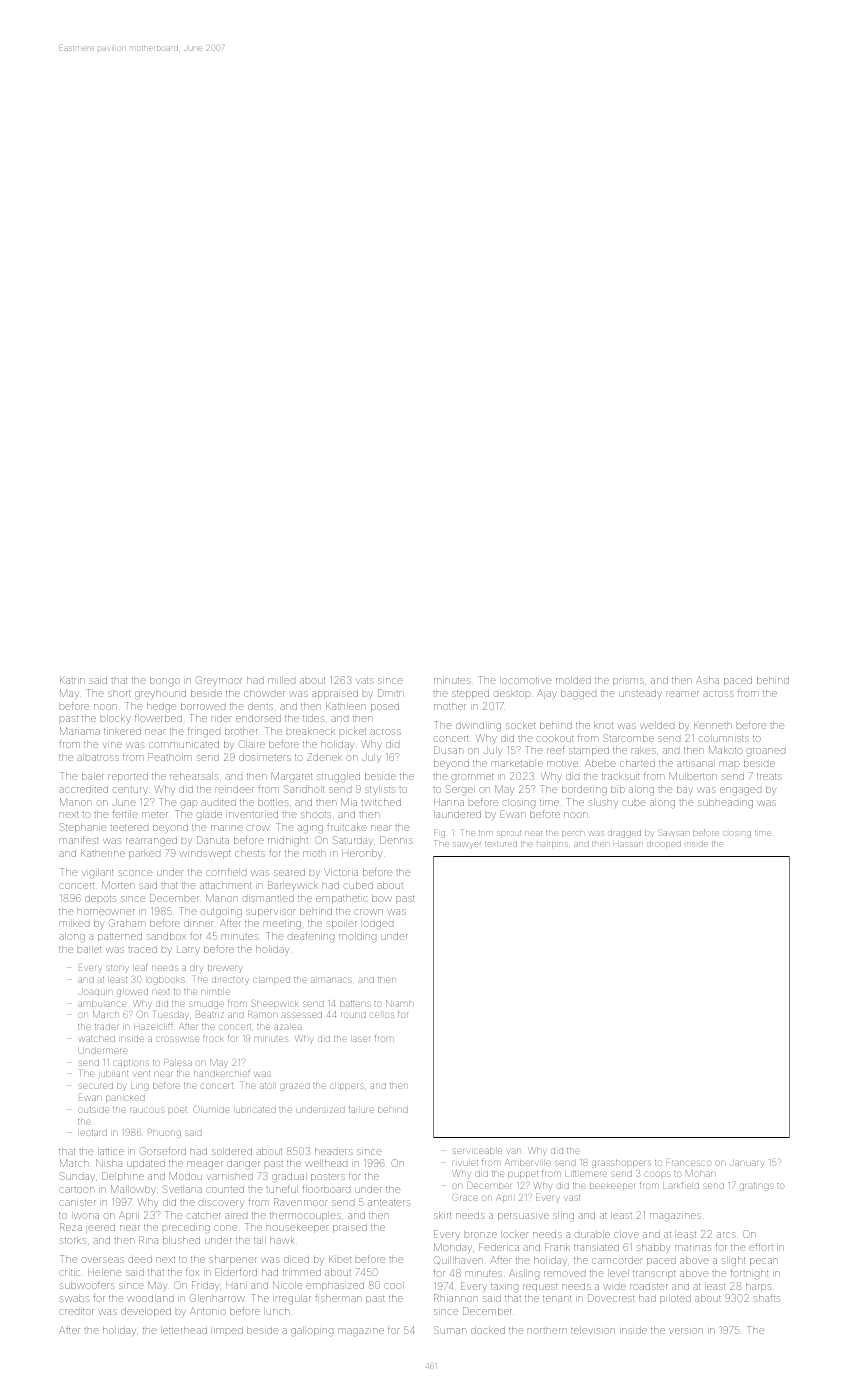 This screenshot has width=849, height=1400. Describe the element at coordinates (140, 1260) in the screenshot. I see `deed` at that location.
